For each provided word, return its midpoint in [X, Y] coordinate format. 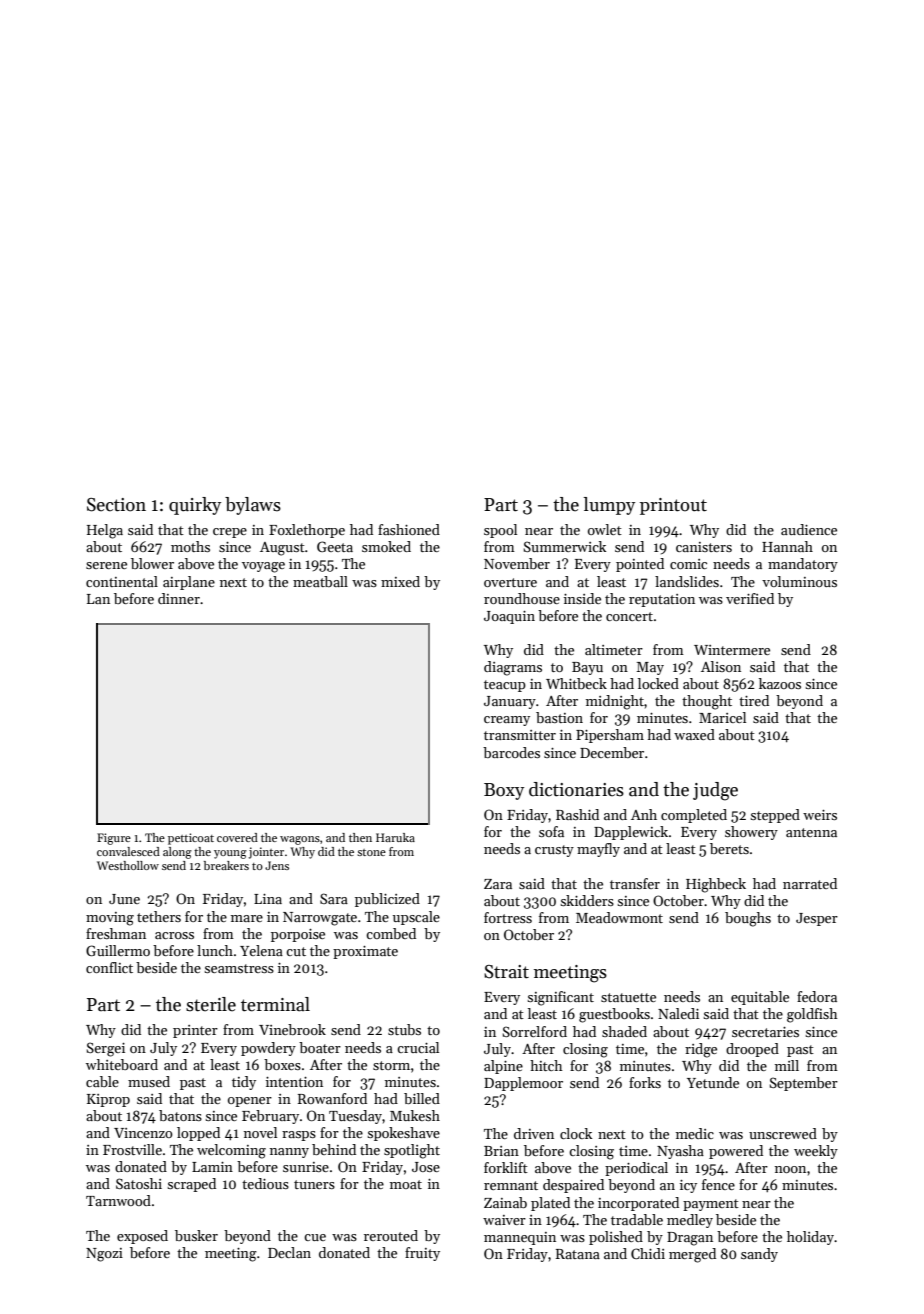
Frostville [132, 1149]
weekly [816, 1152]
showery [751, 833]
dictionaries [576, 789]
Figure [114, 839]
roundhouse [522, 598]
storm [391, 1065]
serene [106, 565]
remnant [511, 1185]
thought [707, 702]
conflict [109, 967]
